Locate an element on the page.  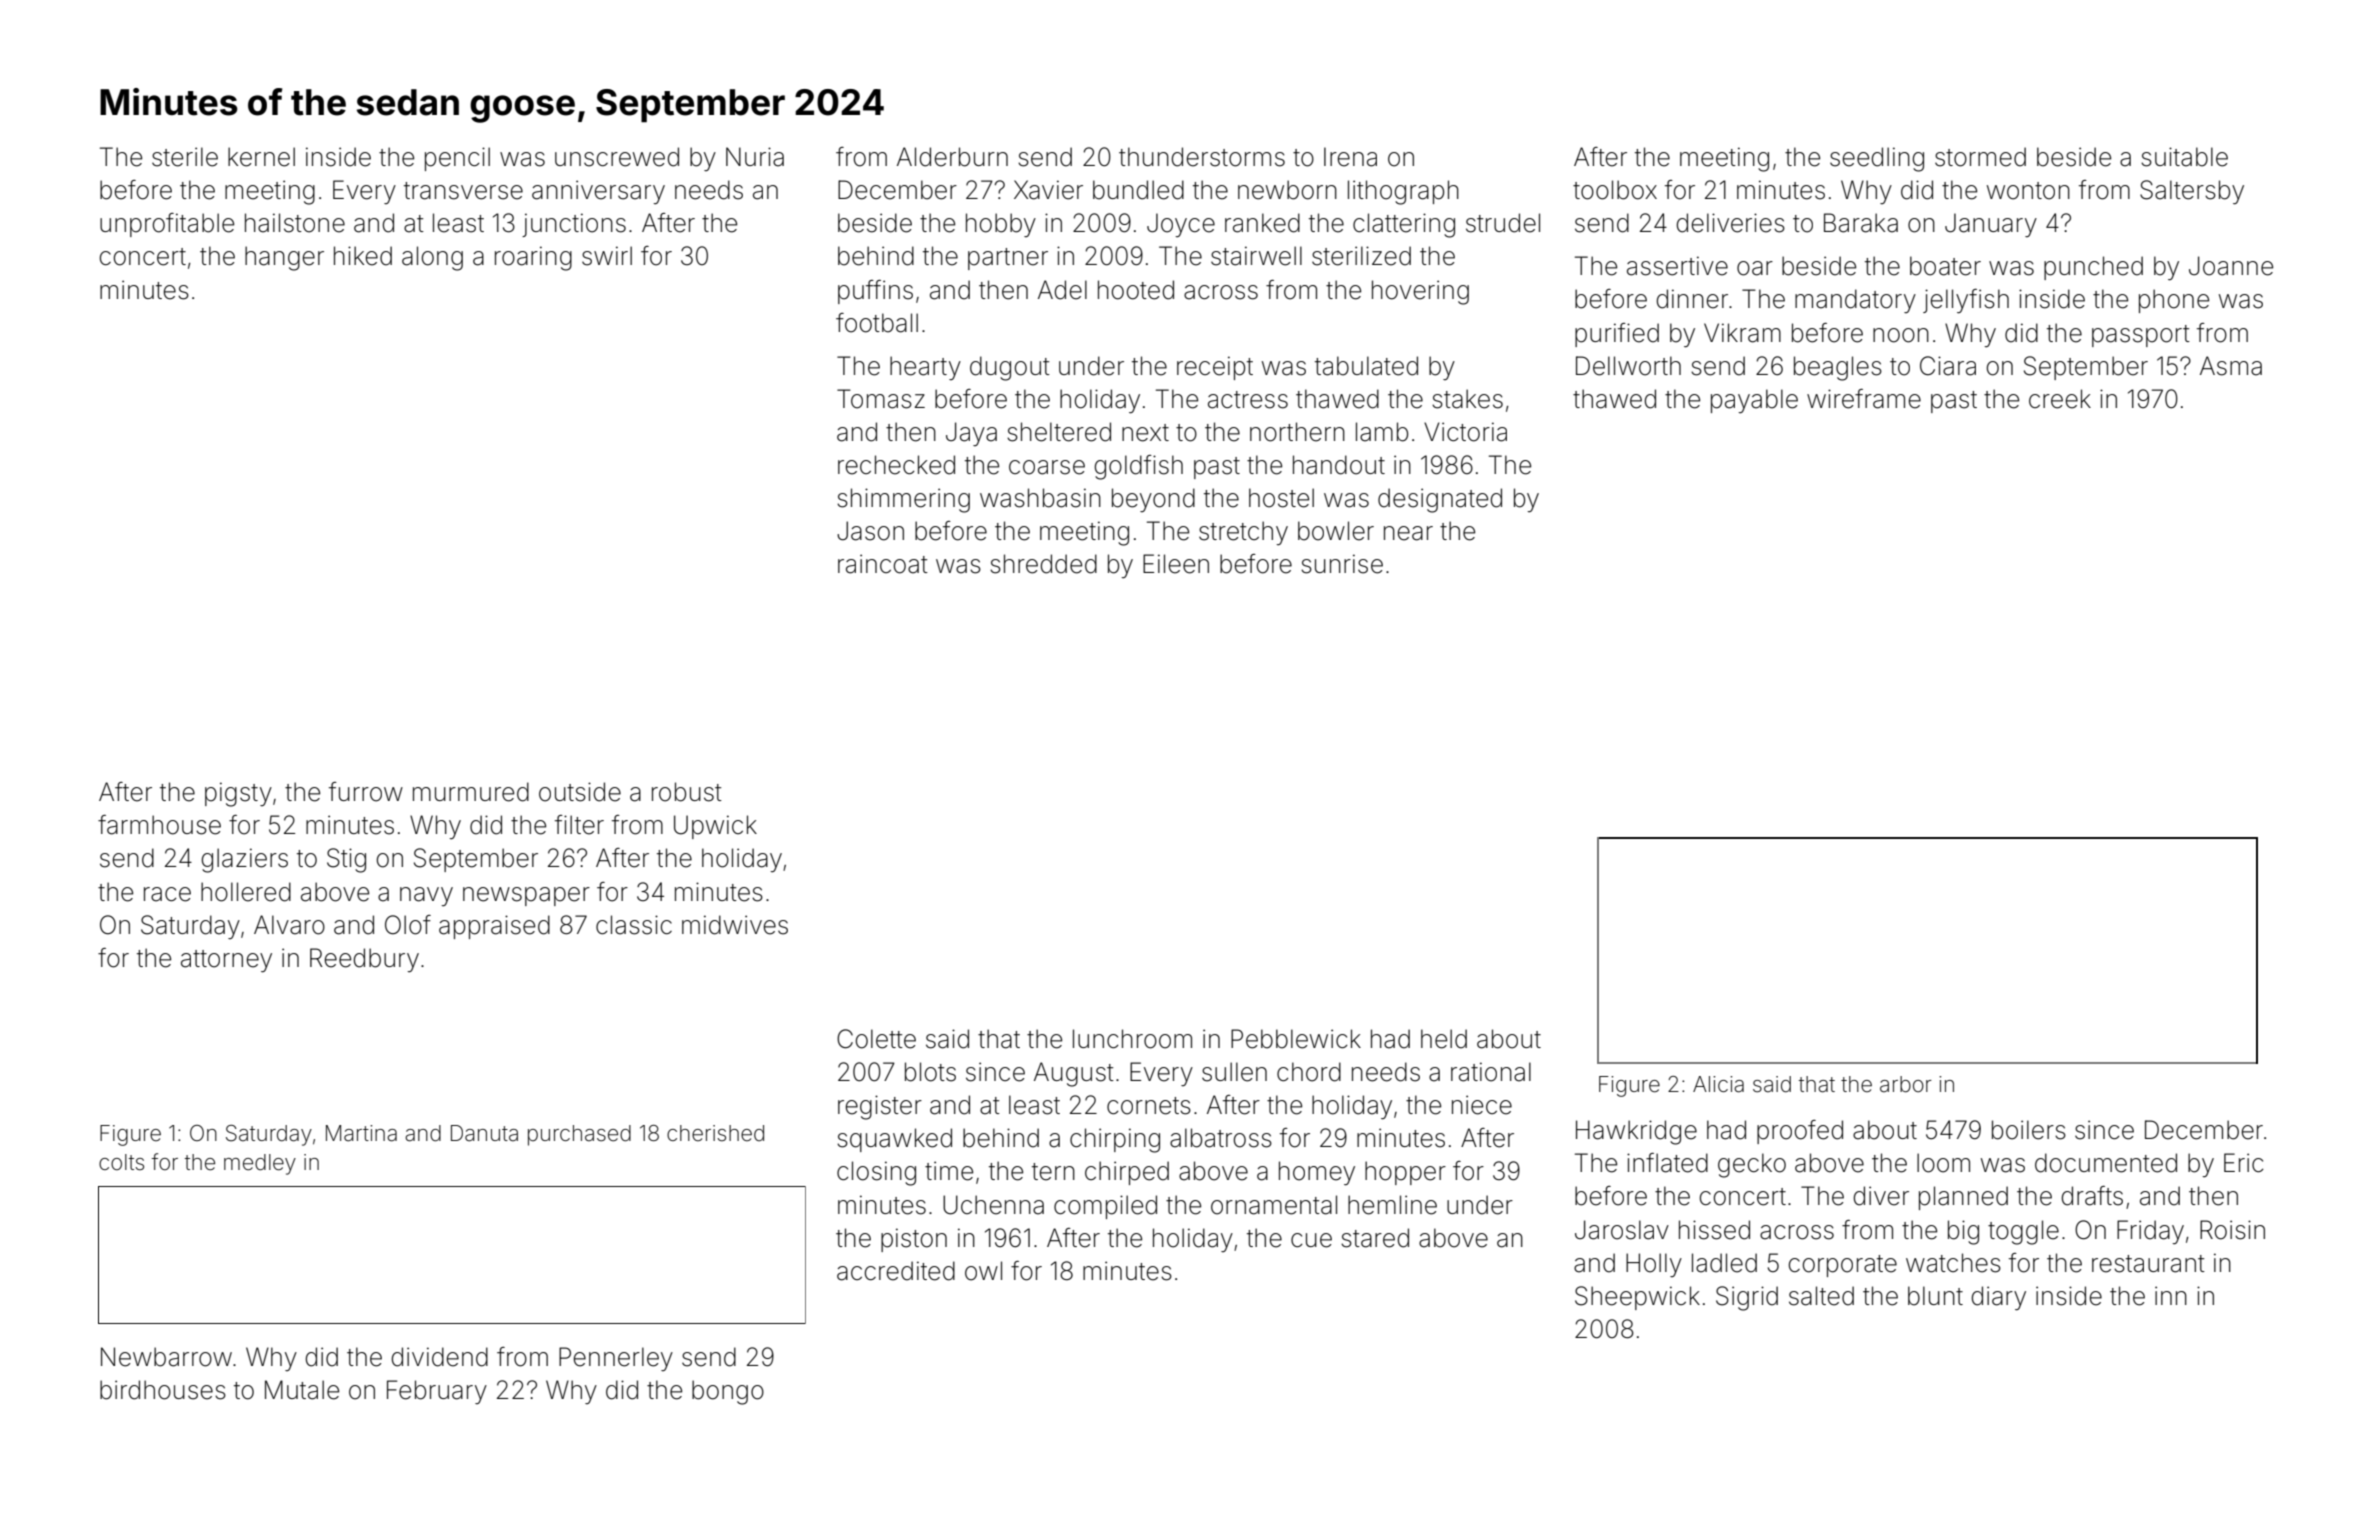
robust is located at coordinates (687, 792).
